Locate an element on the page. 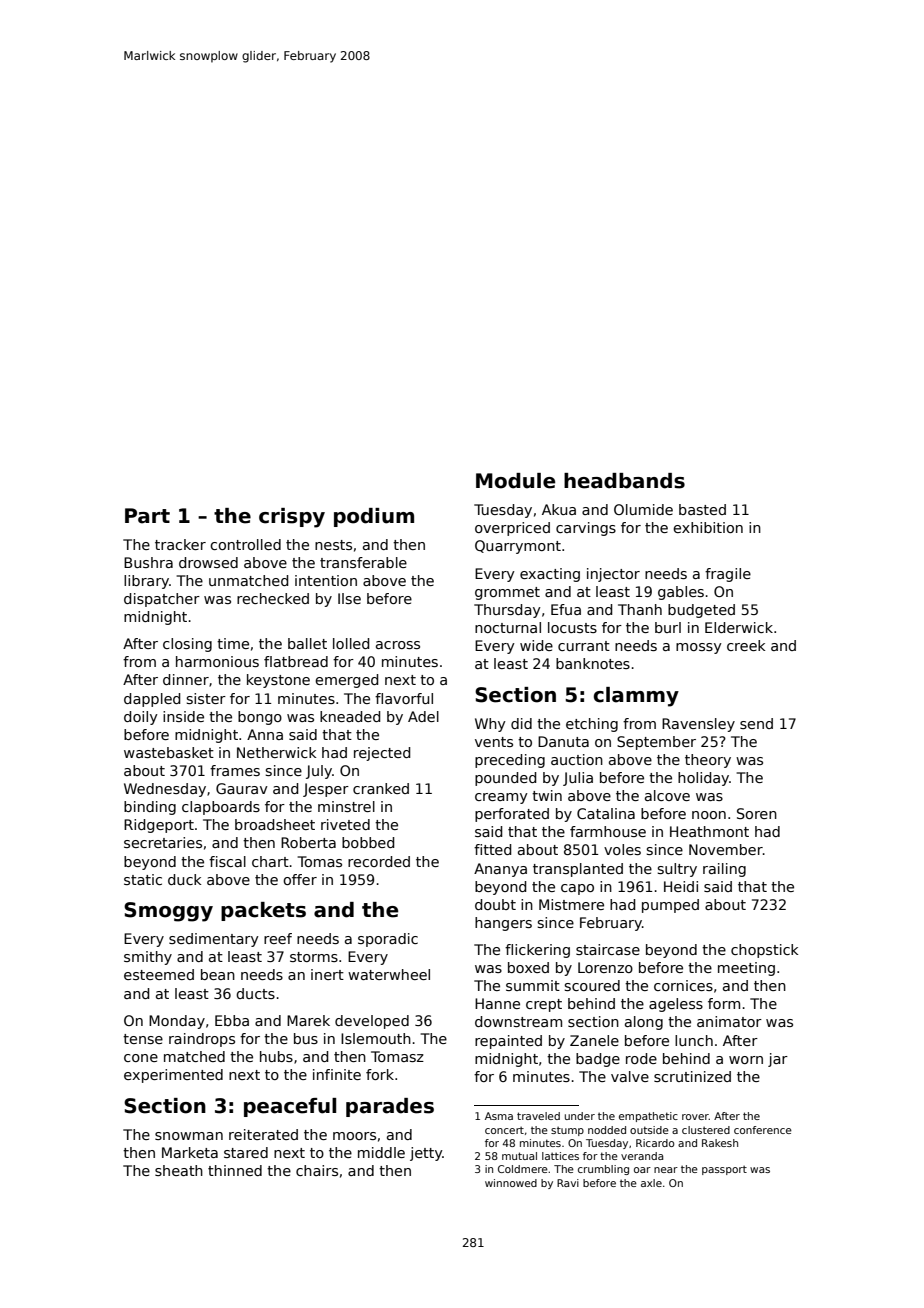 Image resolution: width=924 pixels, height=1308 pixels. reiterated is located at coordinates (263, 1134).
